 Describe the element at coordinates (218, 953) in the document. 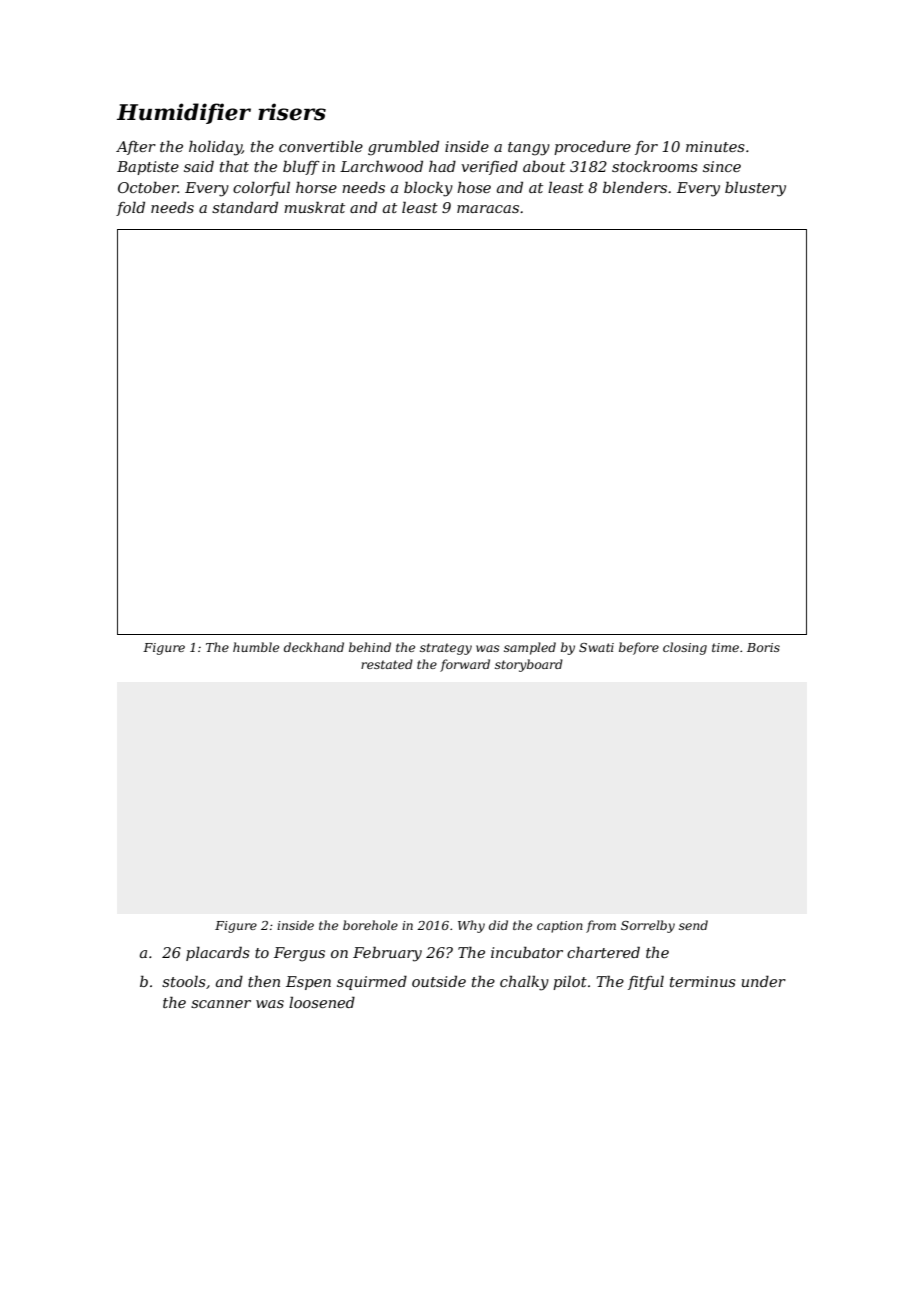

I see `placards` at that location.
